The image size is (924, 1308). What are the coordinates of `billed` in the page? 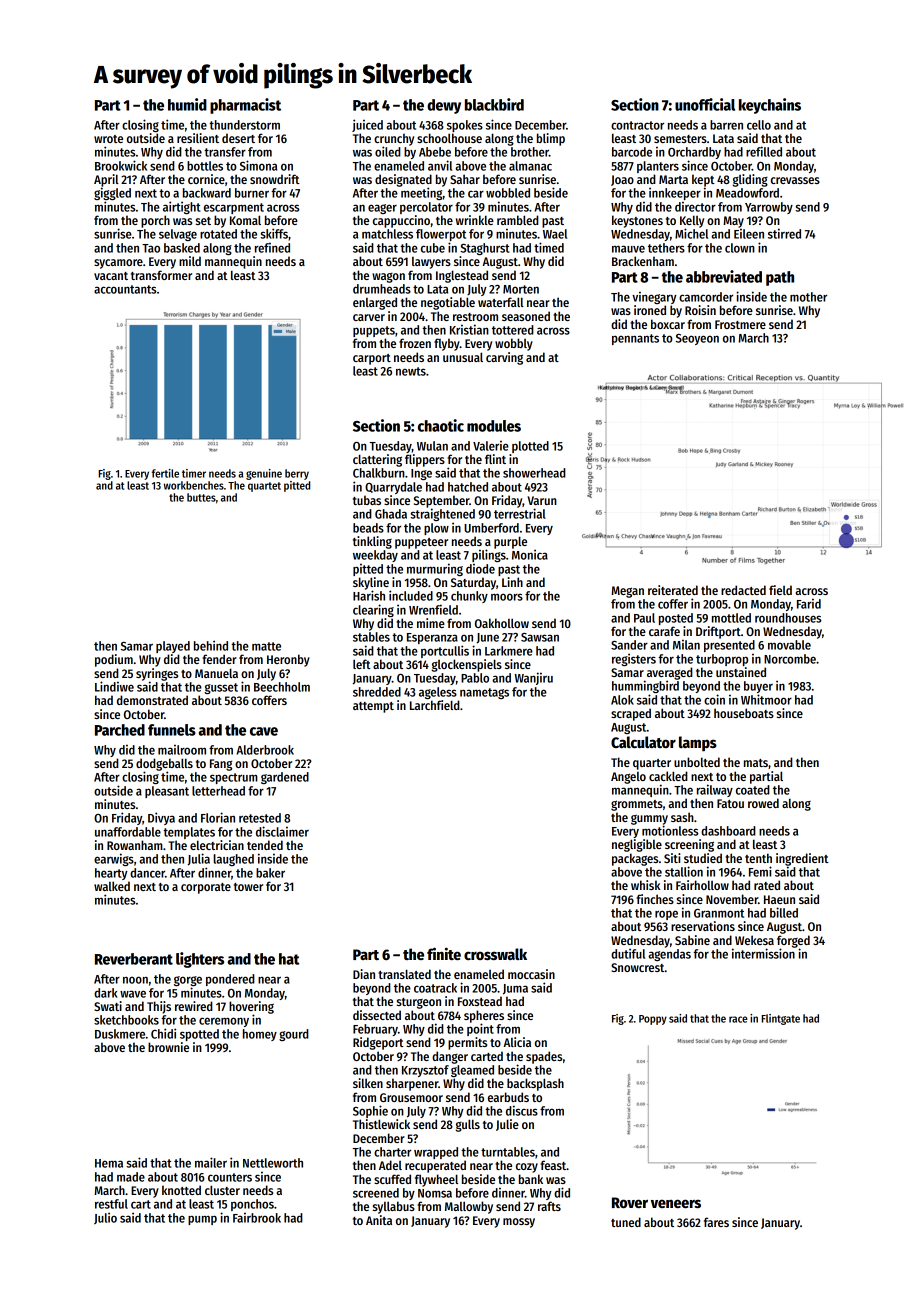 It's located at (784, 912).
